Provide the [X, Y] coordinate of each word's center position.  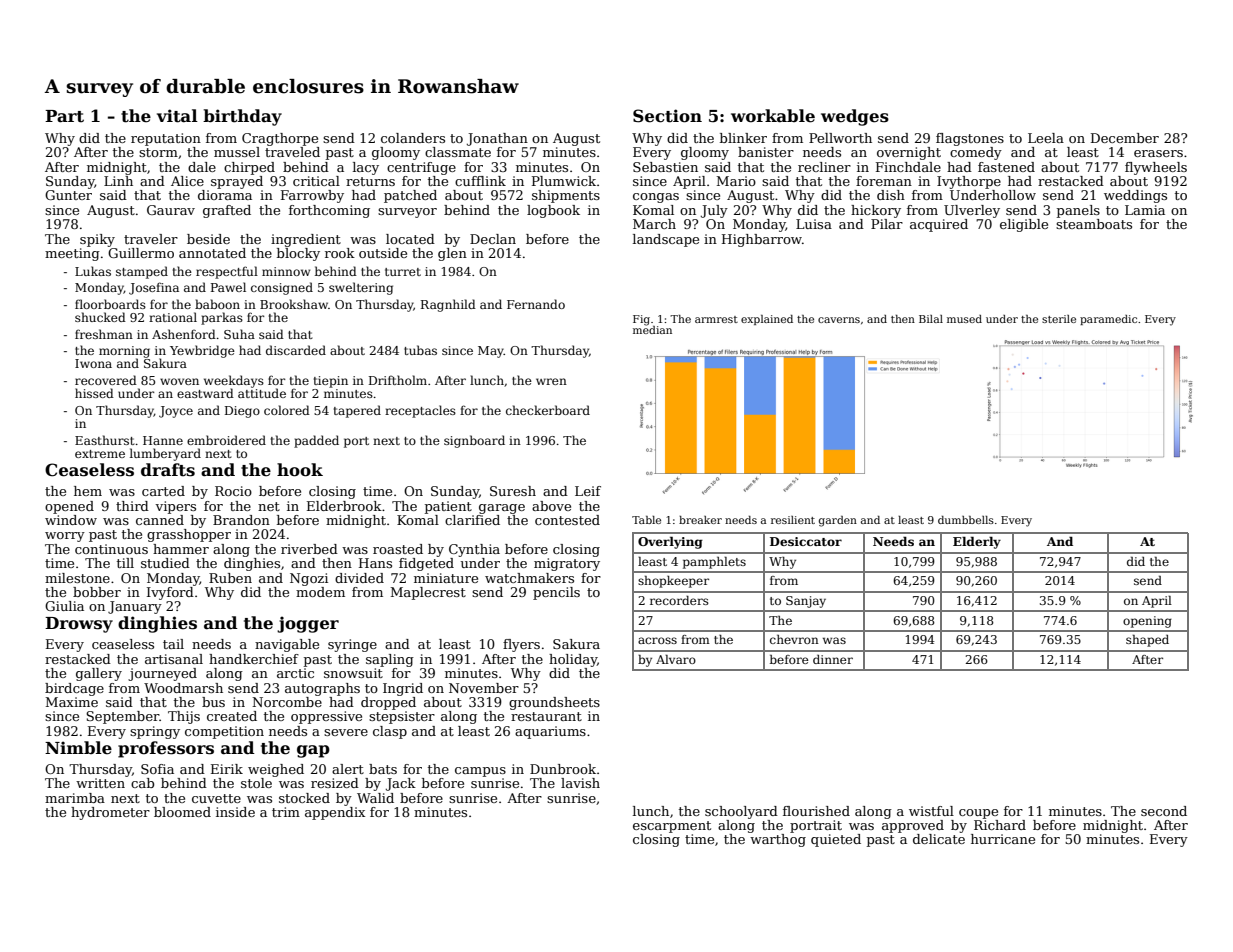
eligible [1024, 225]
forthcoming [329, 211]
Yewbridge [202, 351]
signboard [474, 441]
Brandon [241, 520]
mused [964, 319]
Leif [588, 491]
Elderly [977, 543]
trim [286, 812]
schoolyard [741, 812]
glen [452, 254]
